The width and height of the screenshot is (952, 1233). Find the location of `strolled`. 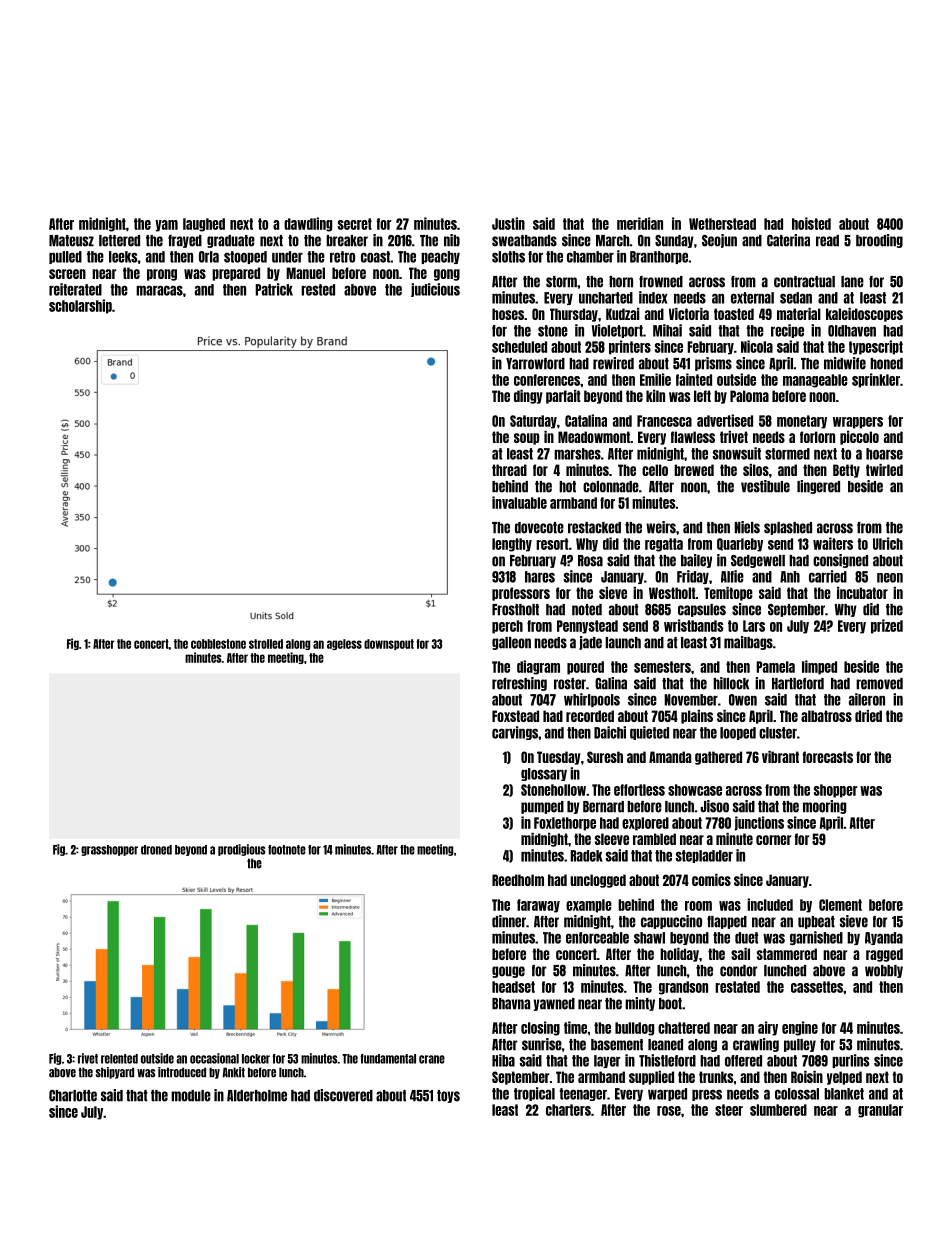

strolled is located at coordinates (266, 644).
